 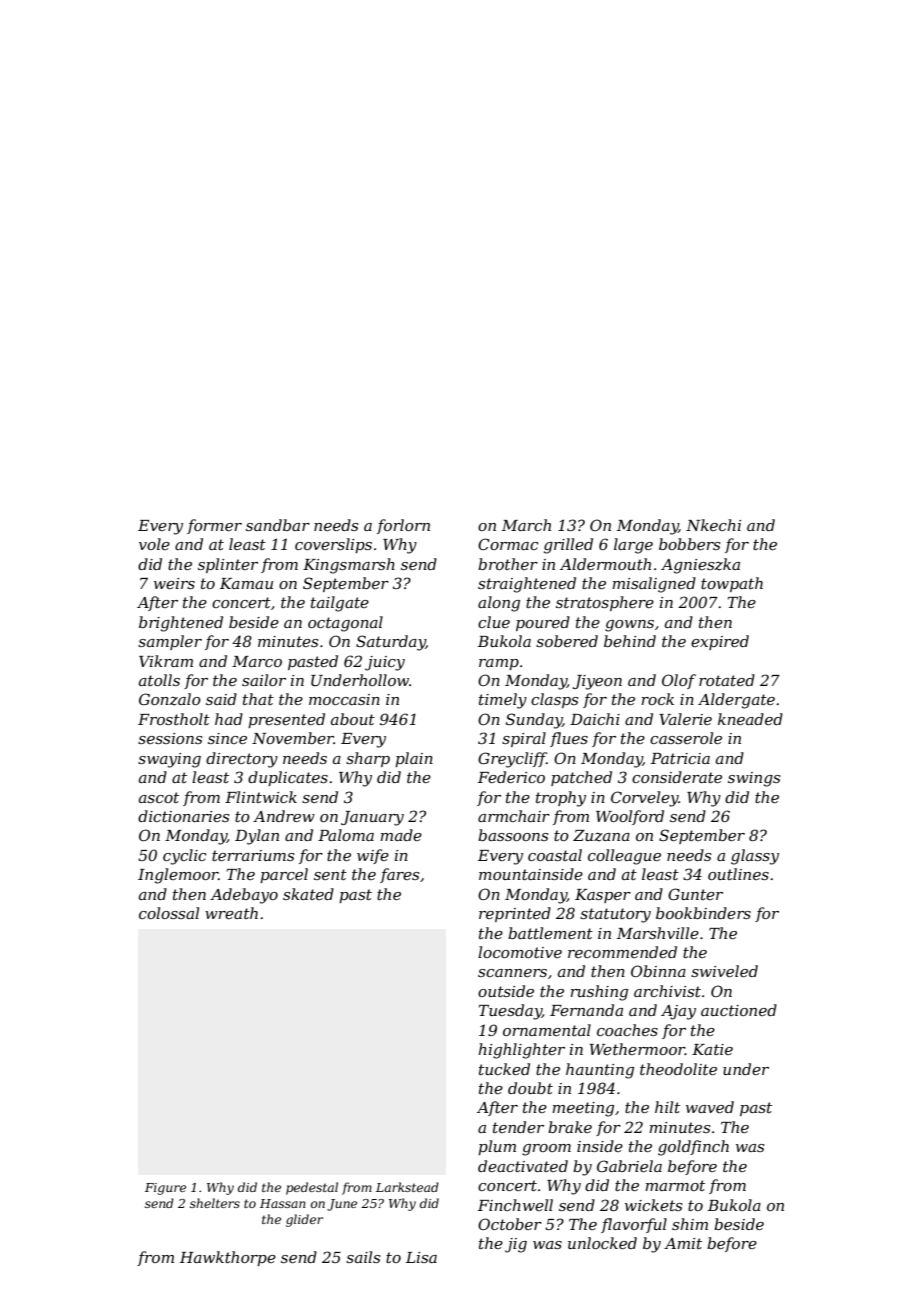 What do you see at coordinates (512, 973) in the screenshot?
I see `scanners` at bounding box center [512, 973].
